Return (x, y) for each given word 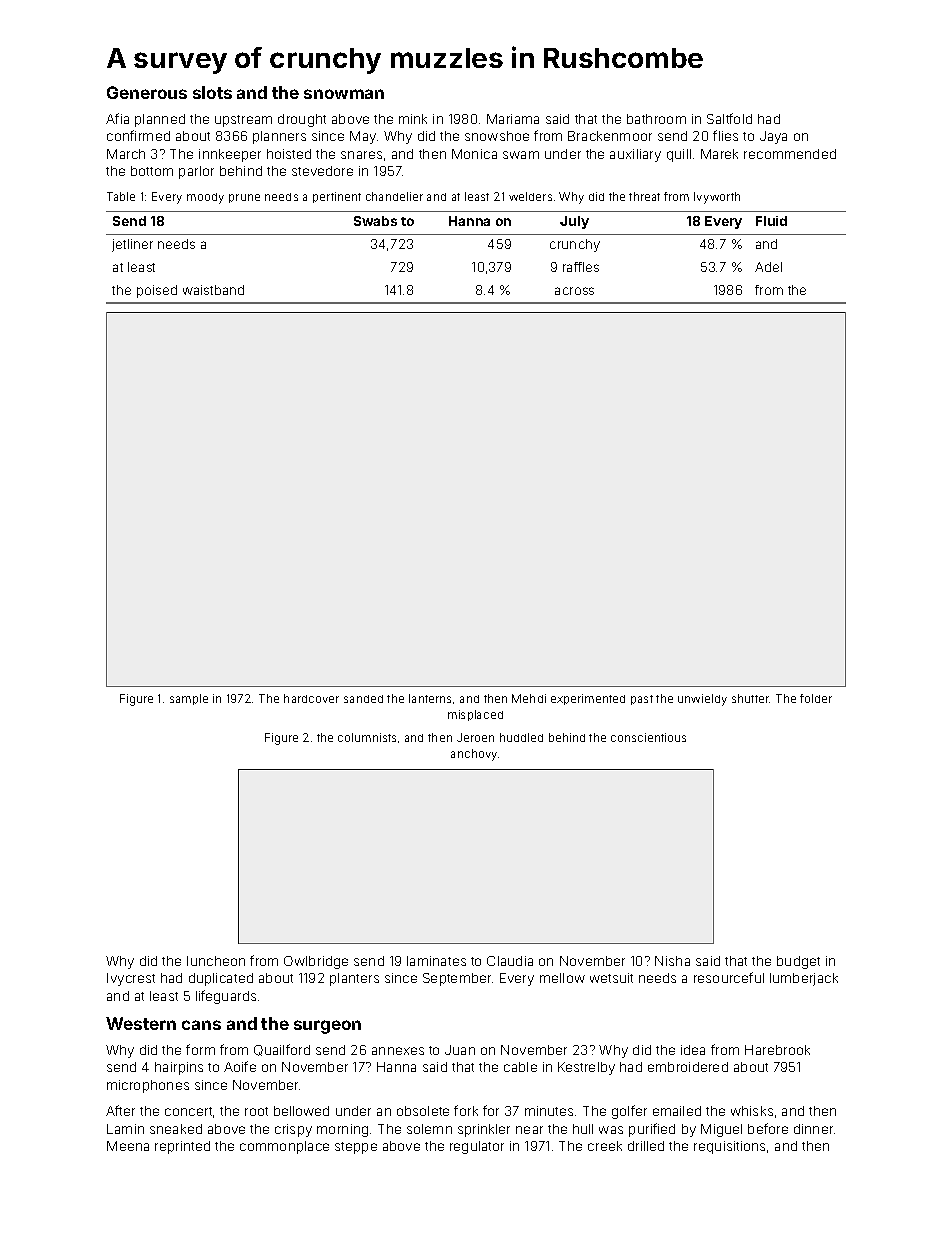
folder (816, 698)
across (574, 291)
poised (157, 291)
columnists (367, 737)
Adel (768, 267)
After (120, 1110)
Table (121, 196)
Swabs (375, 221)
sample (189, 699)
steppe (356, 1148)
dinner (813, 1129)
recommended (790, 154)
